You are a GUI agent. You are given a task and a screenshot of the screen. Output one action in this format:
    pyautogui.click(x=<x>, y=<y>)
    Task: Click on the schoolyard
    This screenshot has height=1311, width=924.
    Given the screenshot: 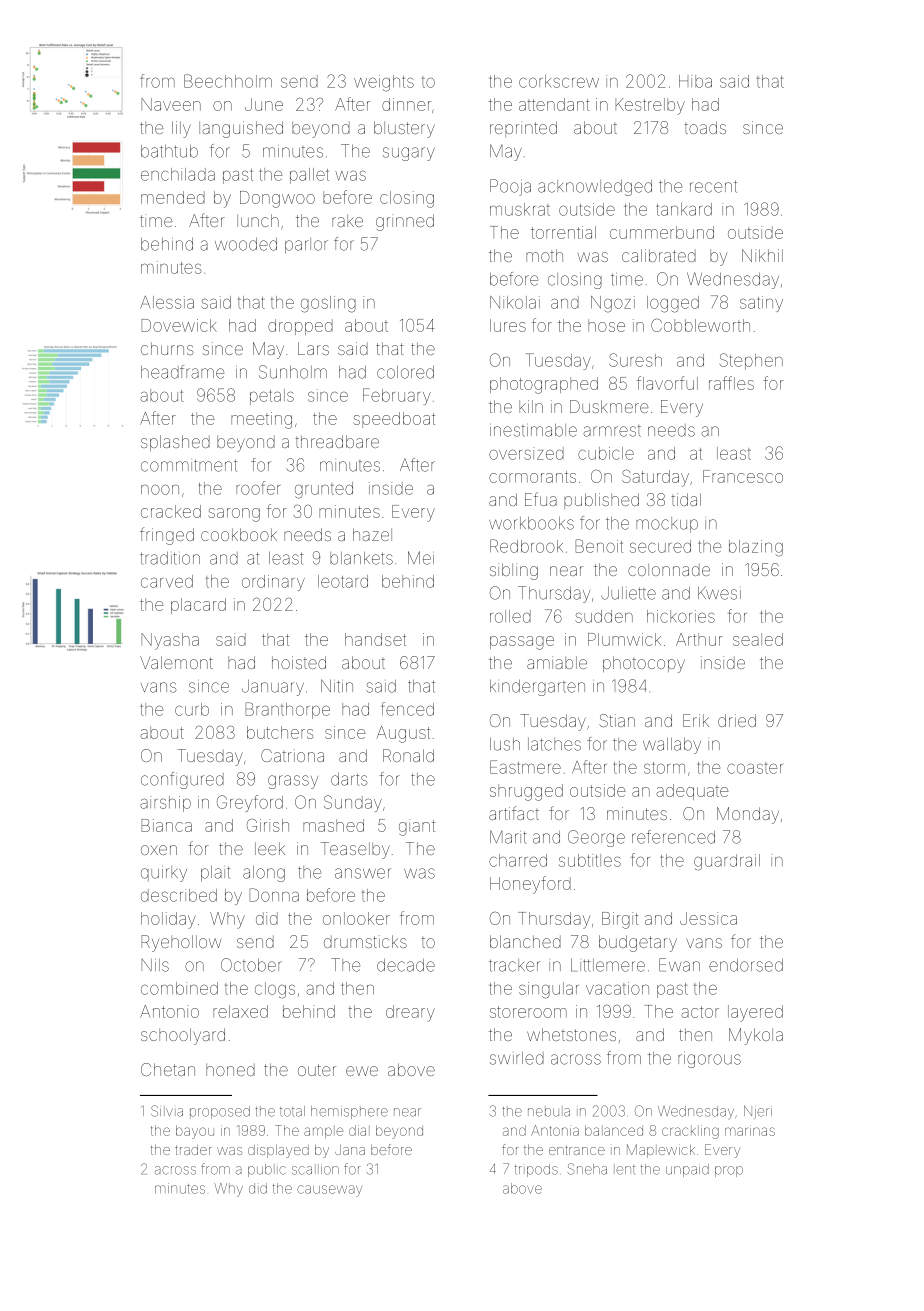 What is the action you would take?
    pyautogui.click(x=183, y=1036)
